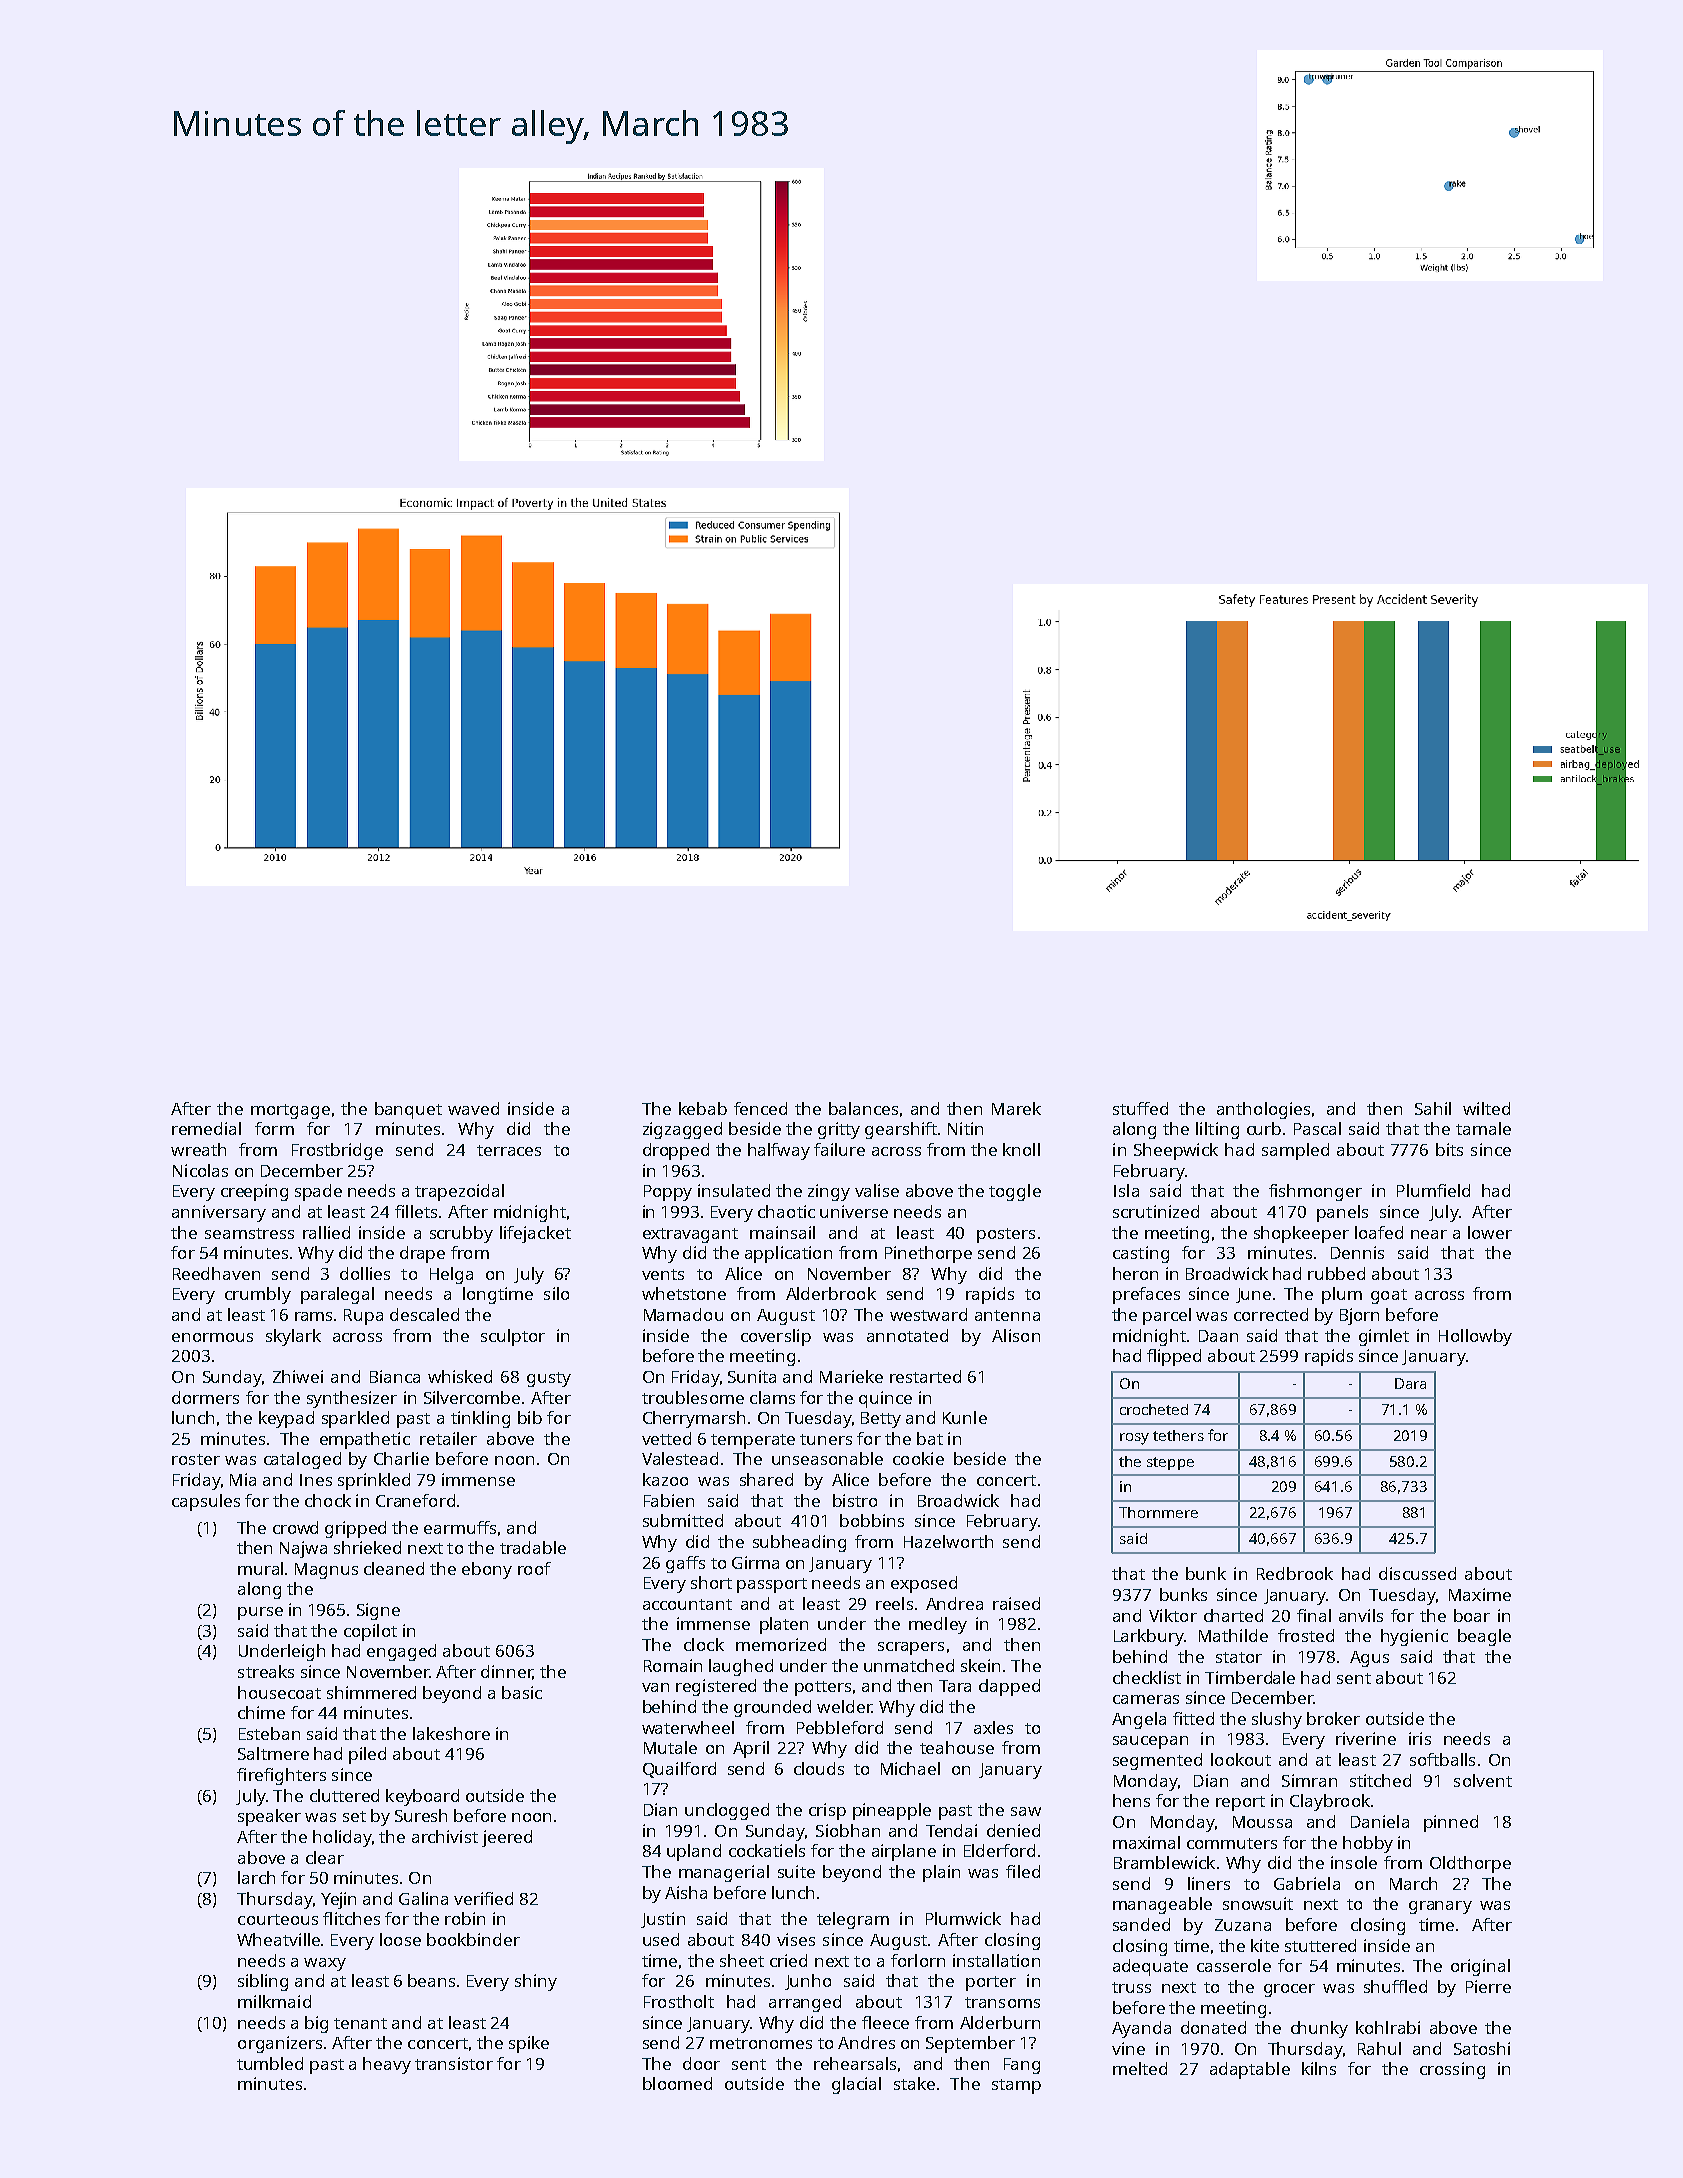 The image size is (1683, 2178). Describe the element at coordinates (1452, 2070) in the screenshot. I see `crossing` at that location.
